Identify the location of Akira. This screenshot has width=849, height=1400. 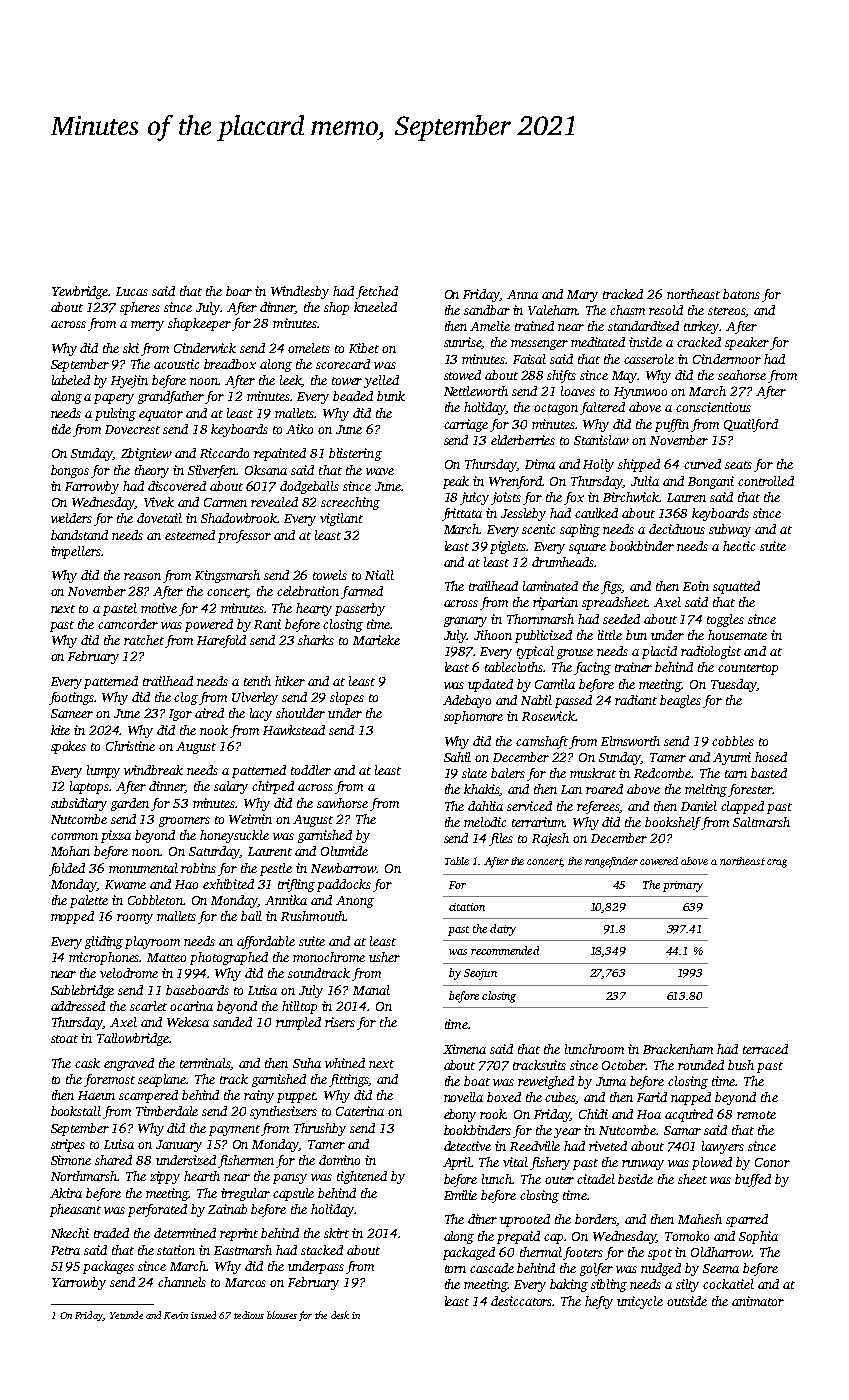
(66, 1193).
